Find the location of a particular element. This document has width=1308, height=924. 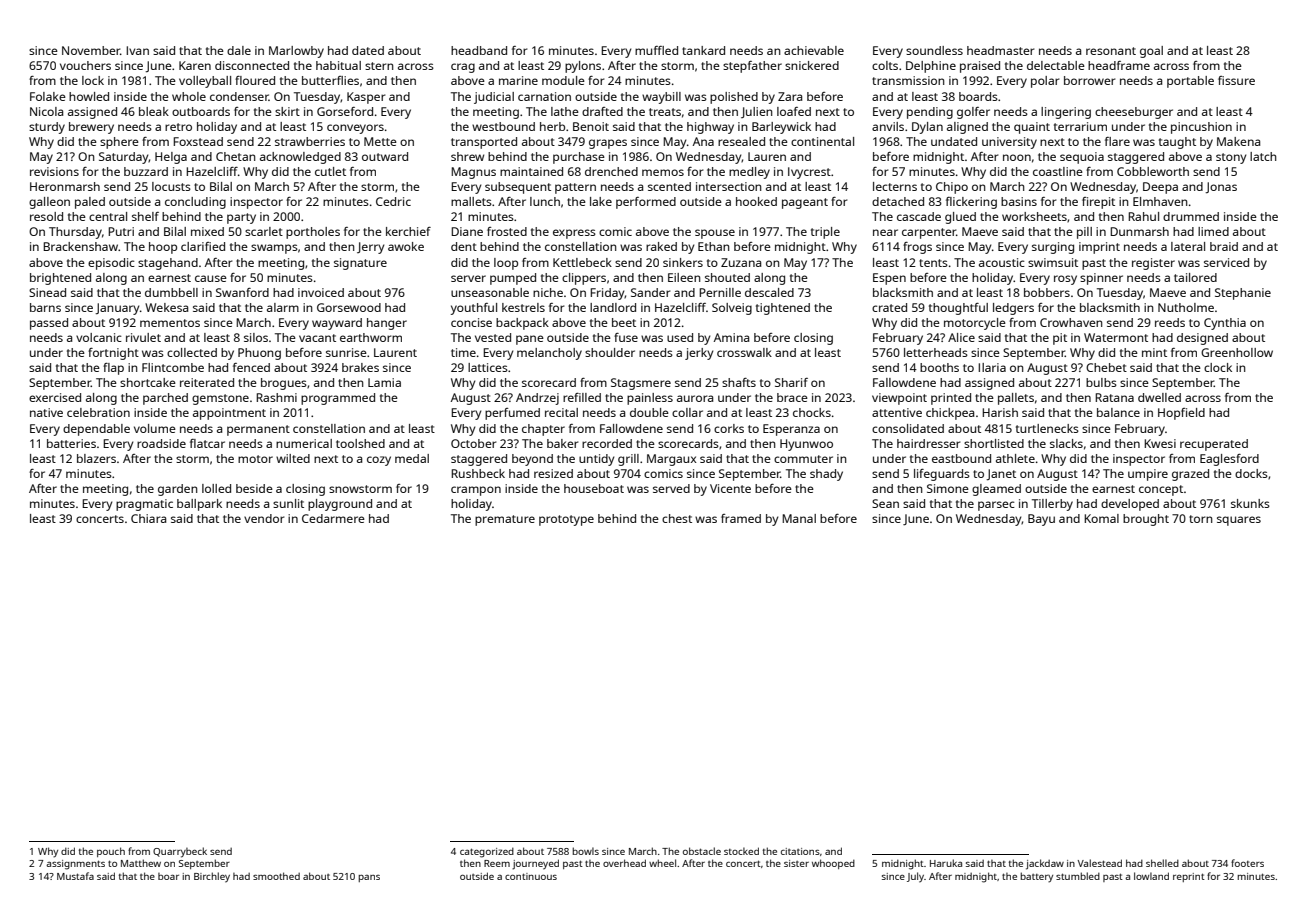

November is located at coordinates (91, 50).
